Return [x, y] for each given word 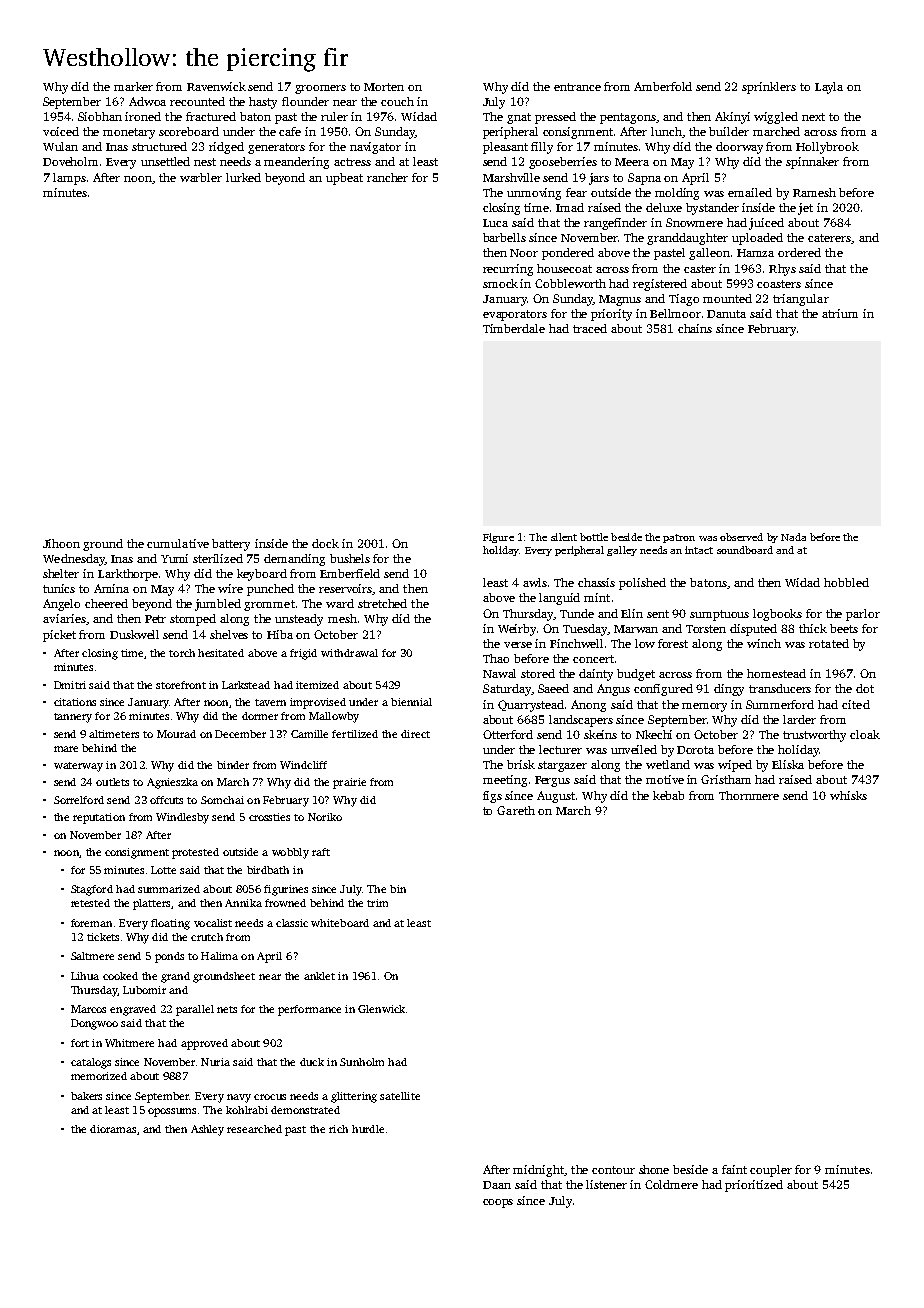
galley [622, 551]
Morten [384, 87]
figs [492, 797]
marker [133, 86]
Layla [829, 88]
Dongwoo [94, 1024]
